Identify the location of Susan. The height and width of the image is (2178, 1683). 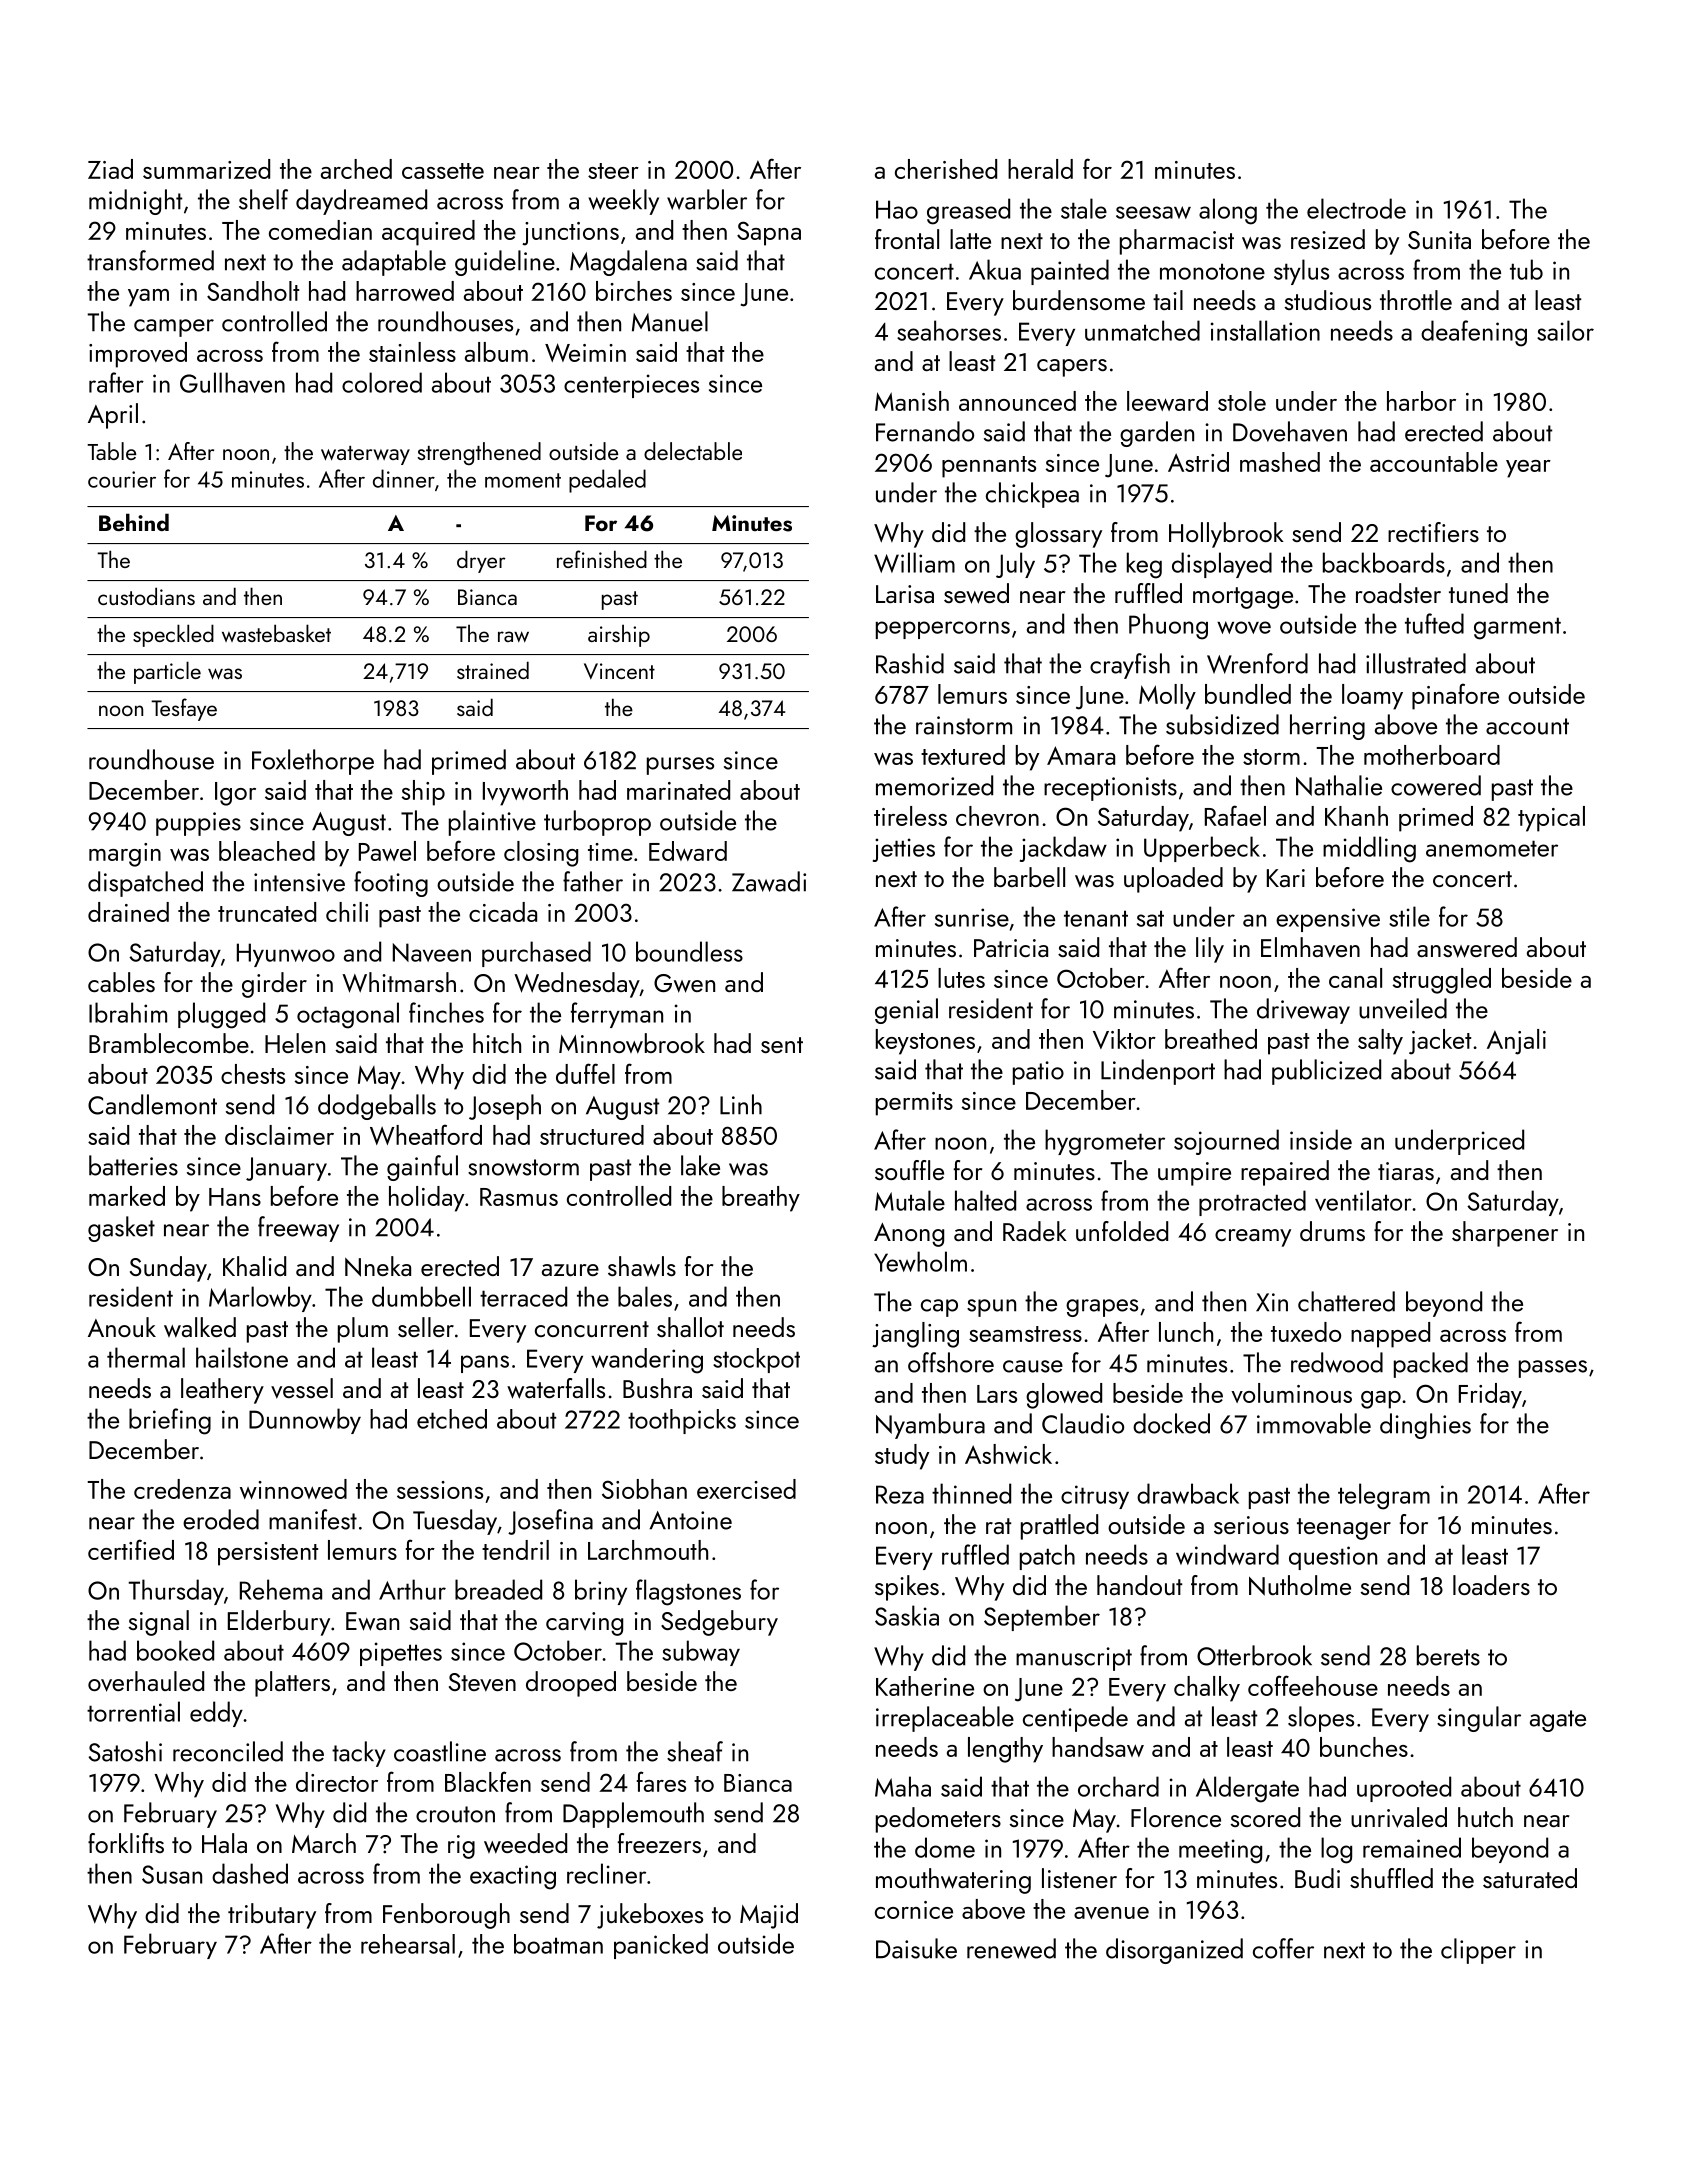
(172, 1874).
